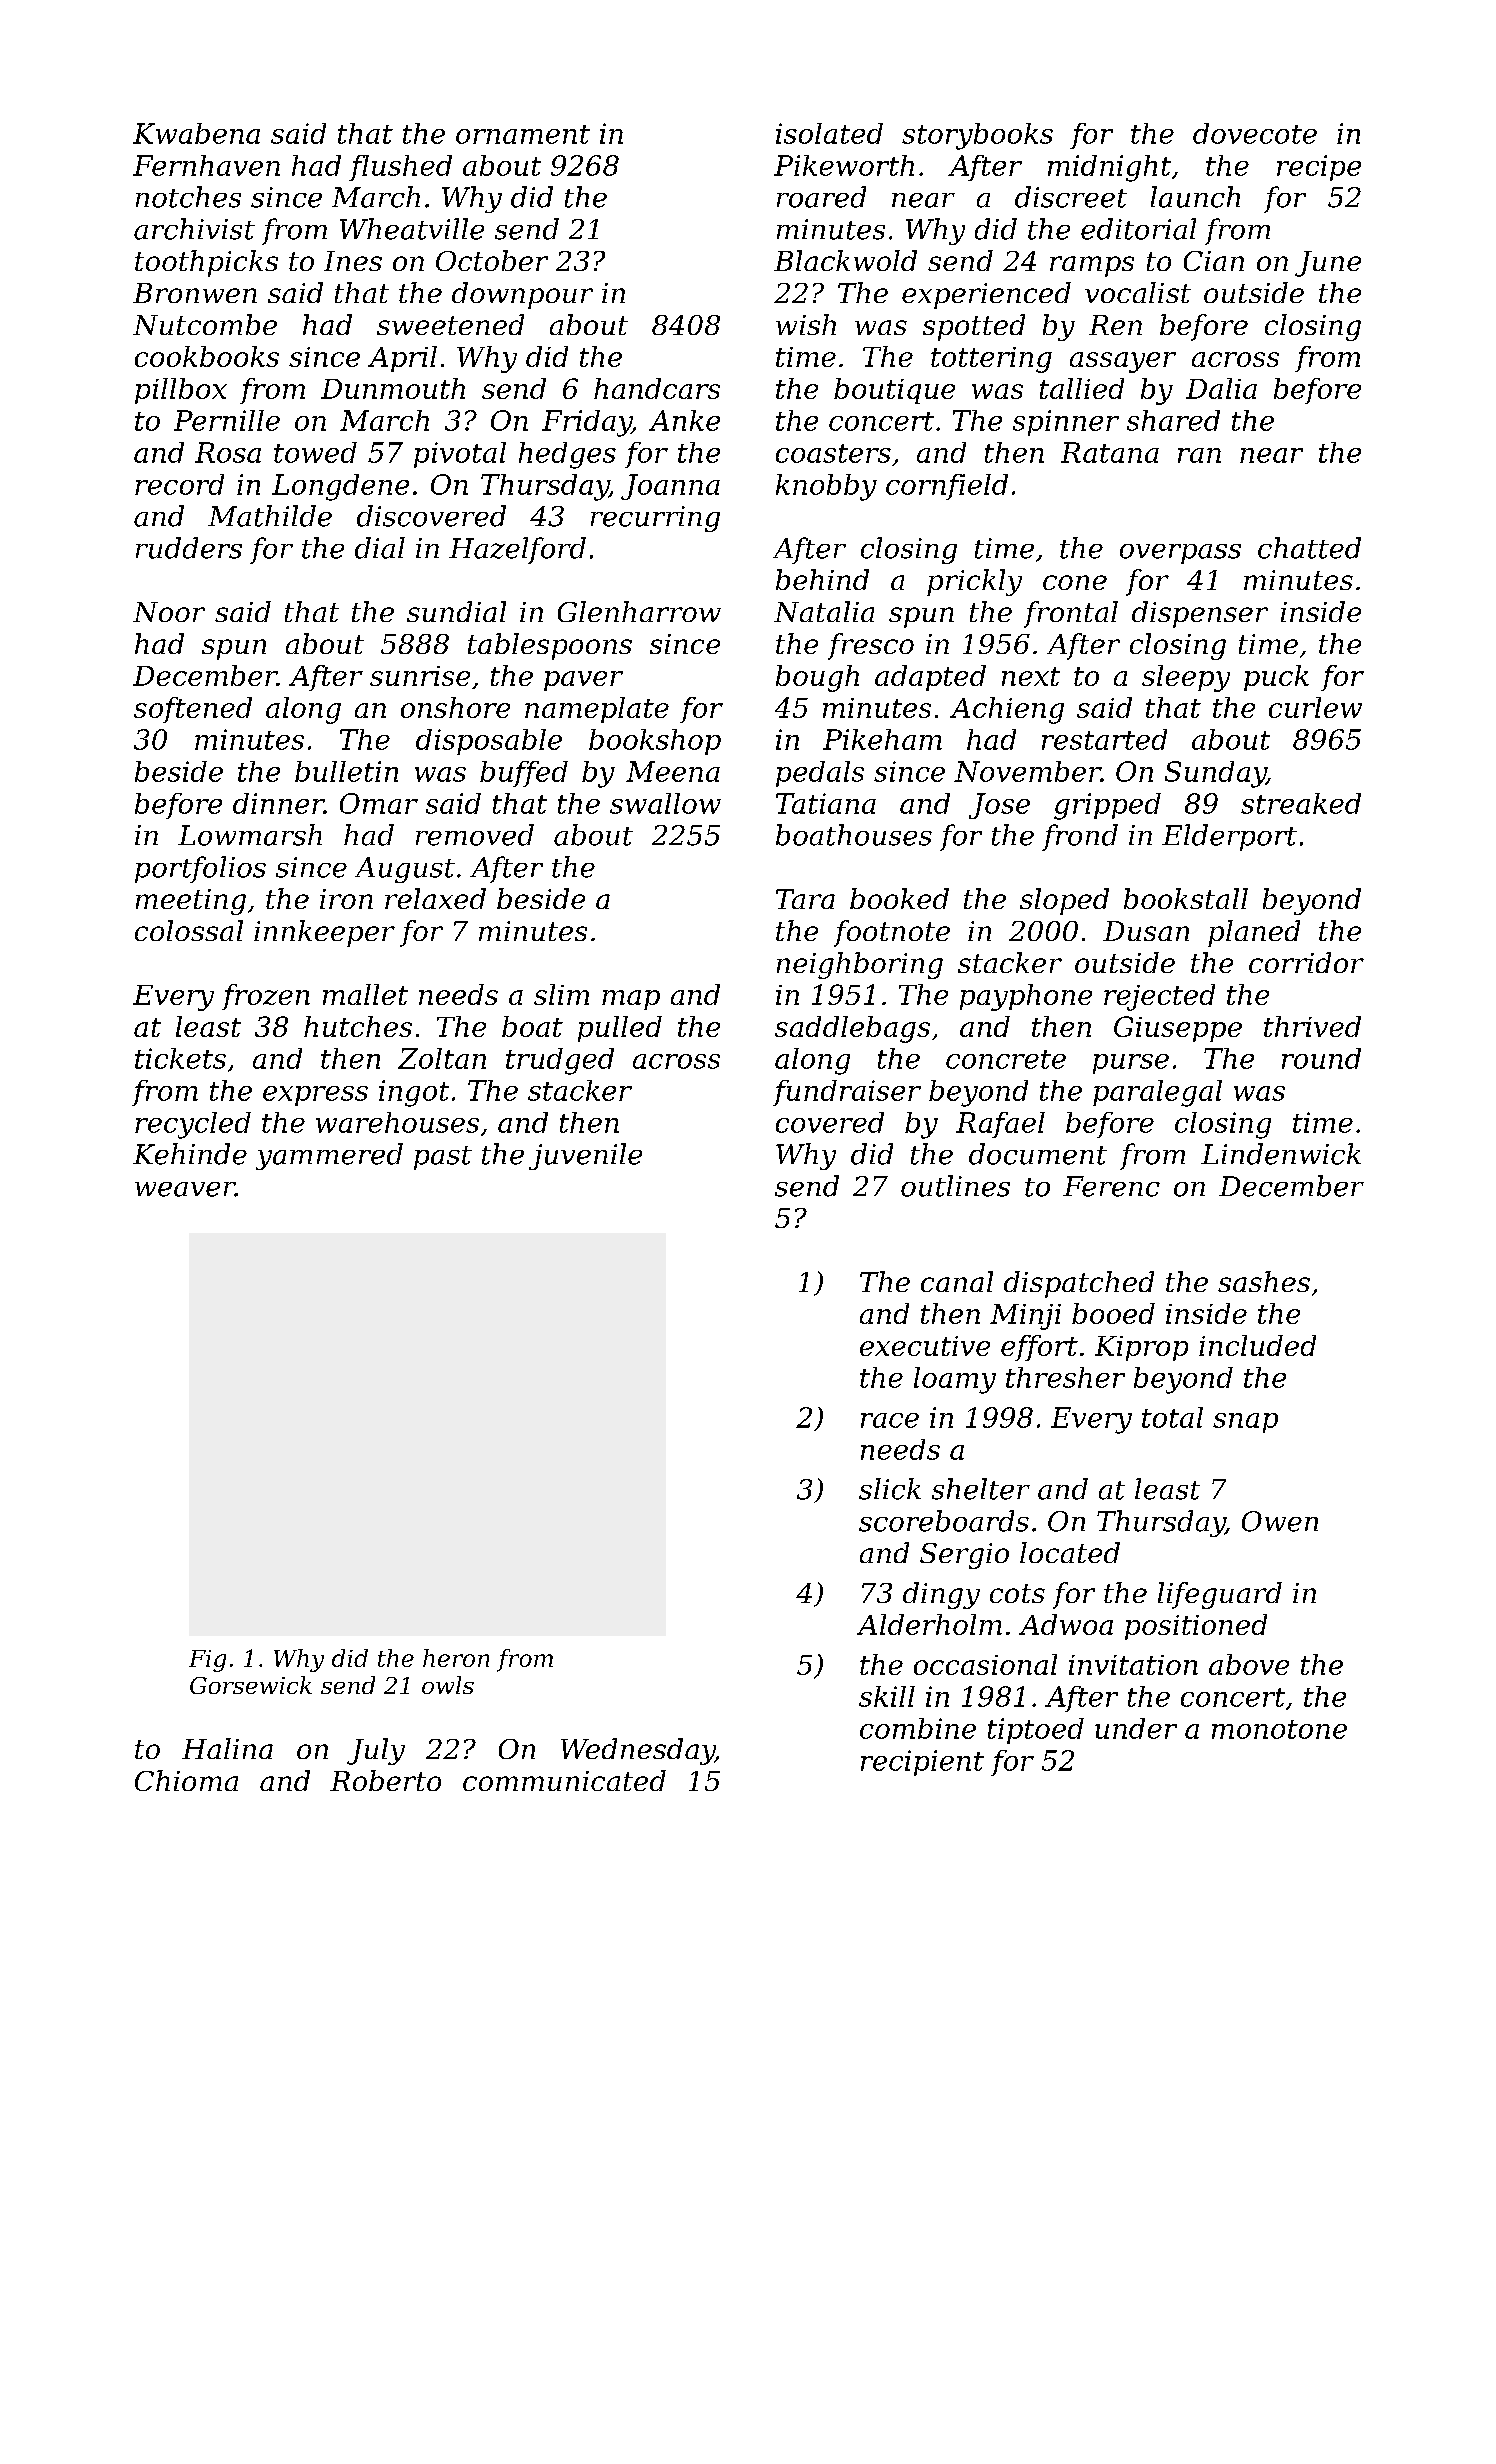 The width and height of the screenshot is (1496, 2464). Describe the element at coordinates (1111, 1186) in the screenshot. I see `Ferenc` at that location.
